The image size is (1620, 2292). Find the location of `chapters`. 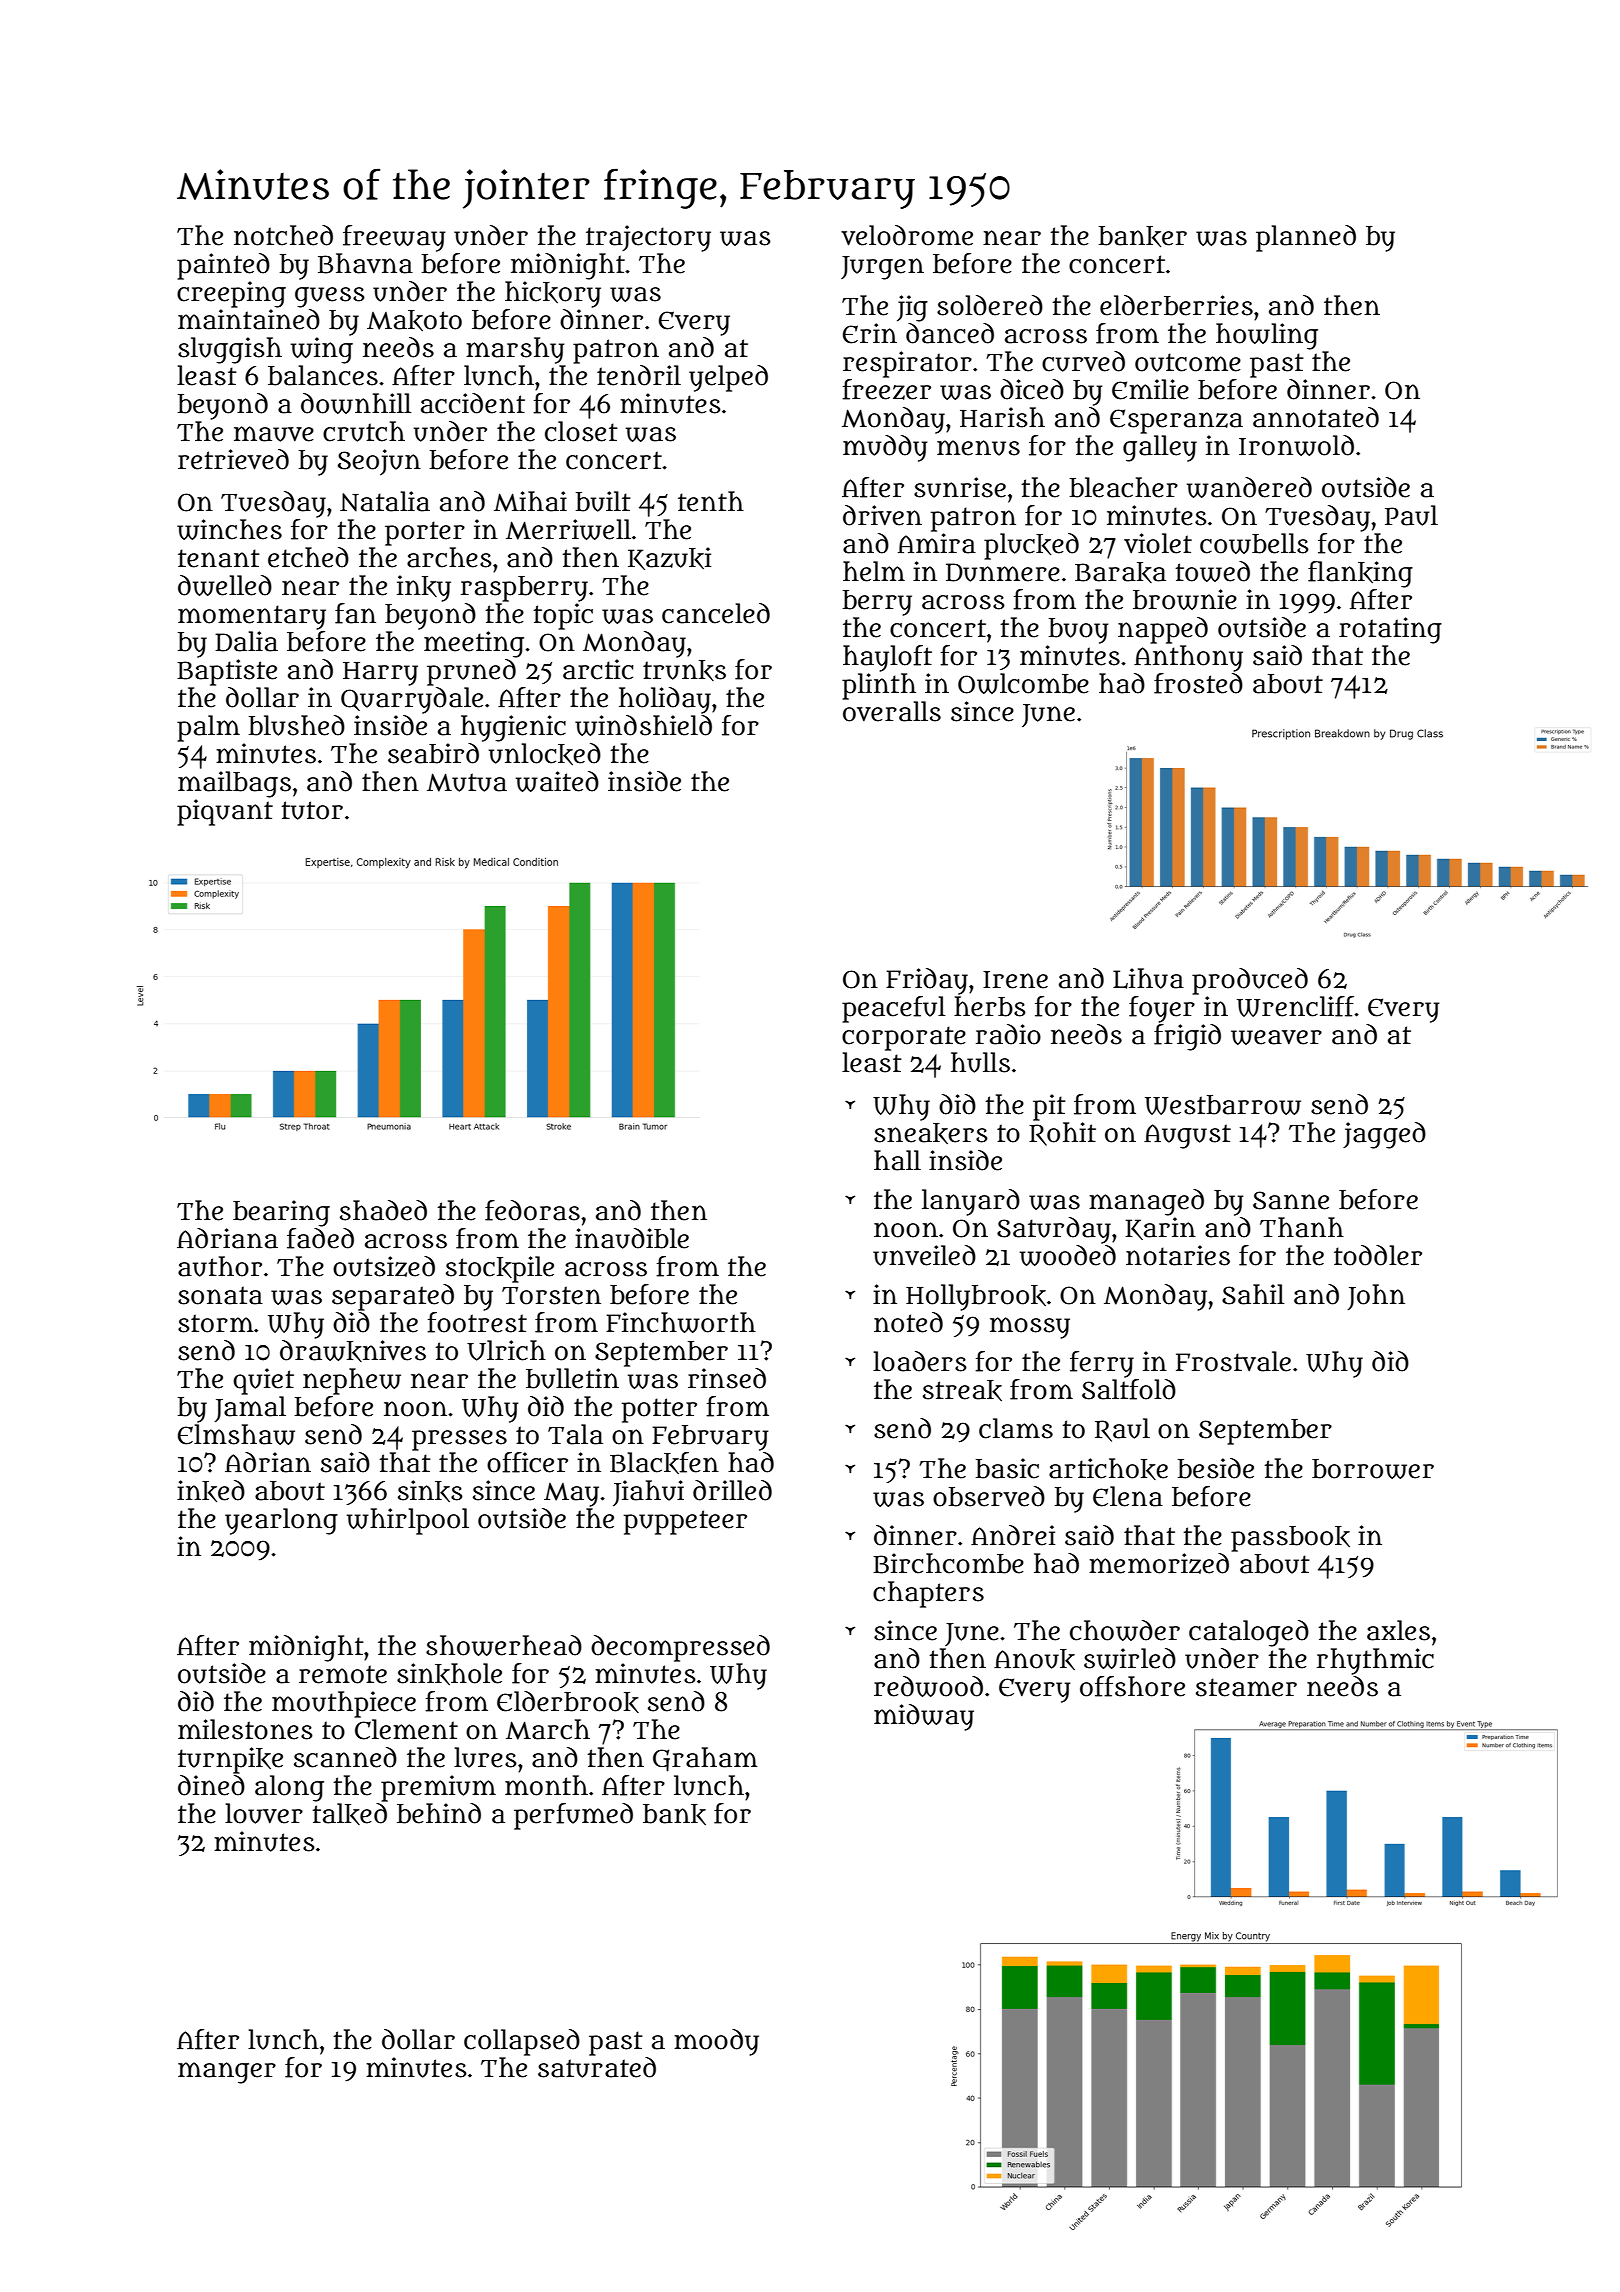

chapters is located at coordinates (928, 1594).
